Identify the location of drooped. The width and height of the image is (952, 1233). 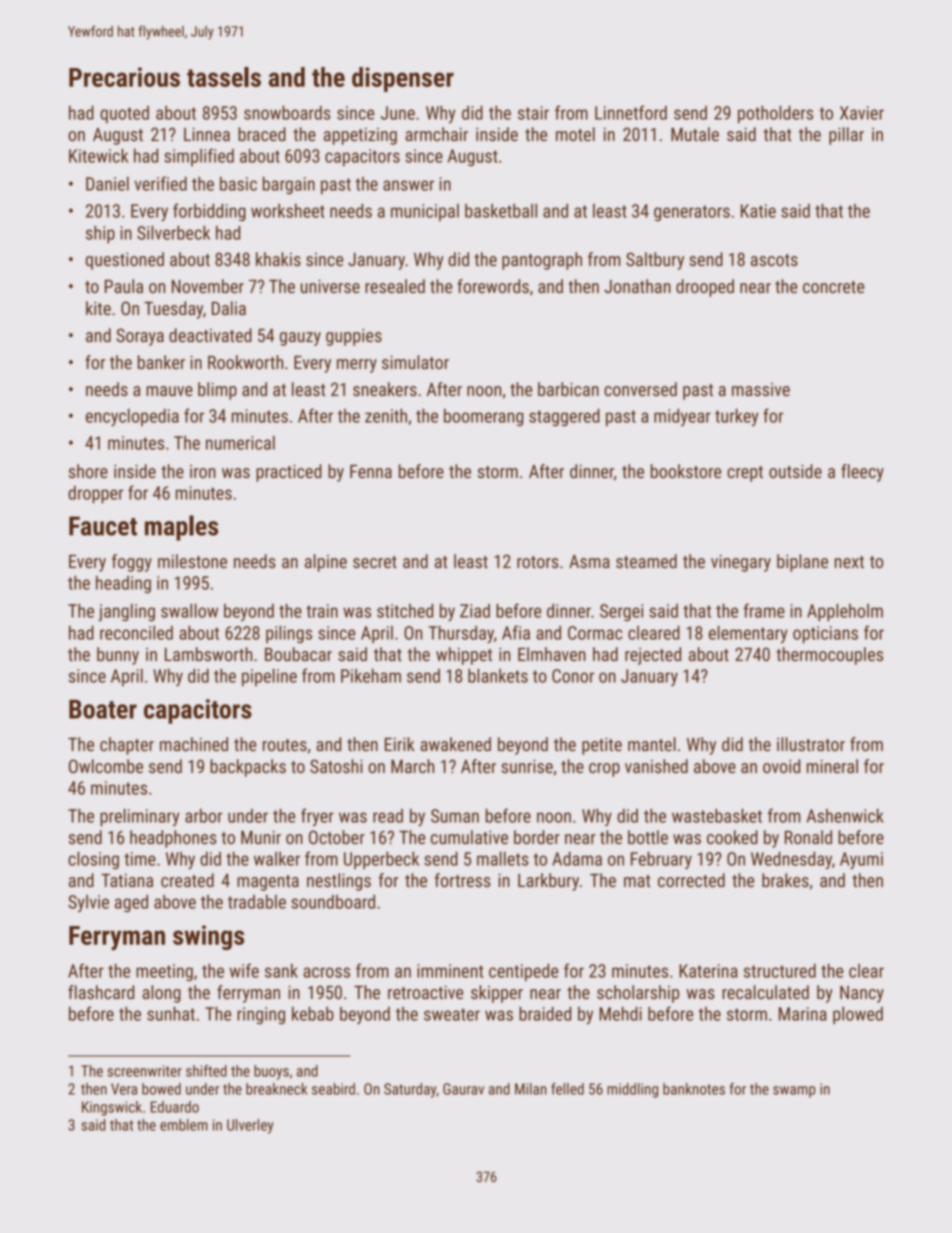
(705, 288).
